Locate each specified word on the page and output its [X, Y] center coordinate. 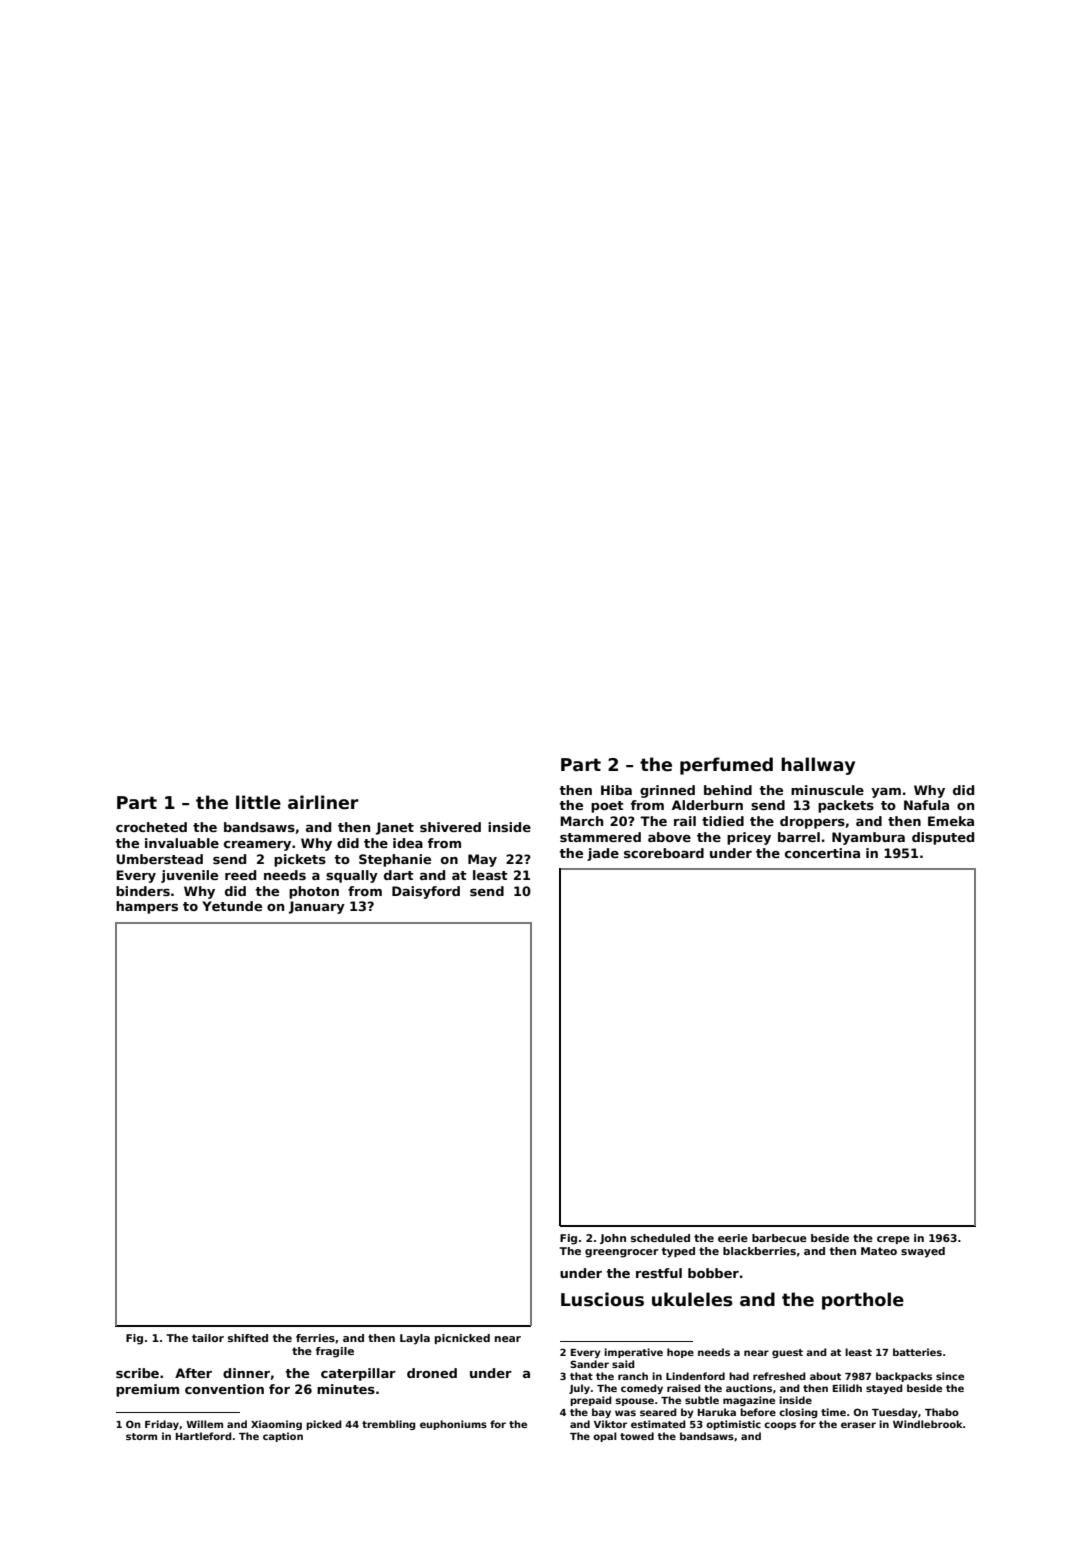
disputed [943, 838]
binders [143, 891]
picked [324, 1425]
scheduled [660, 1238]
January [317, 907]
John [613, 1239]
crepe [893, 1240]
